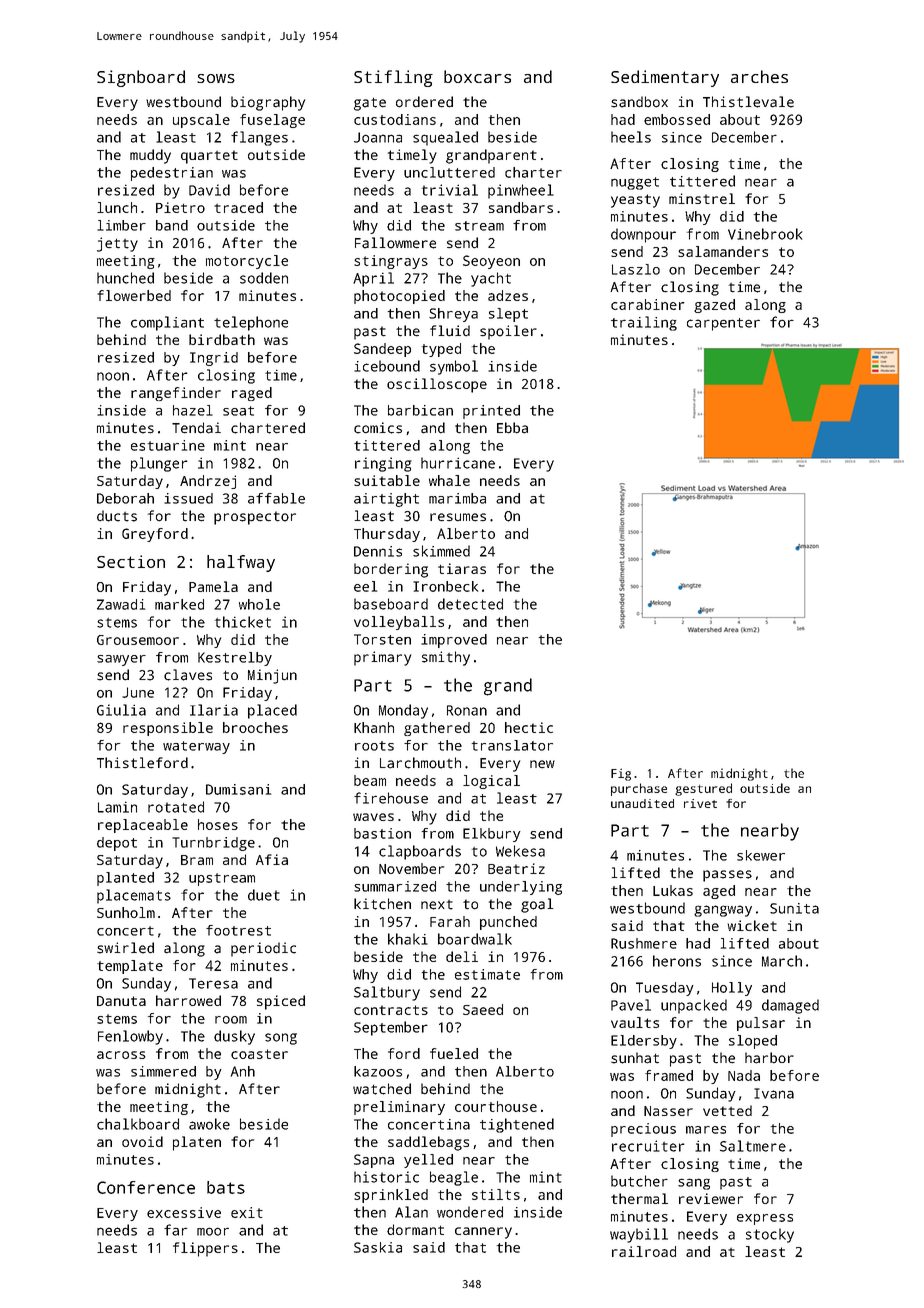 Image resolution: width=924 pixels, height=1308 pixels. I want to click on Sunita, so click(794, 908).
